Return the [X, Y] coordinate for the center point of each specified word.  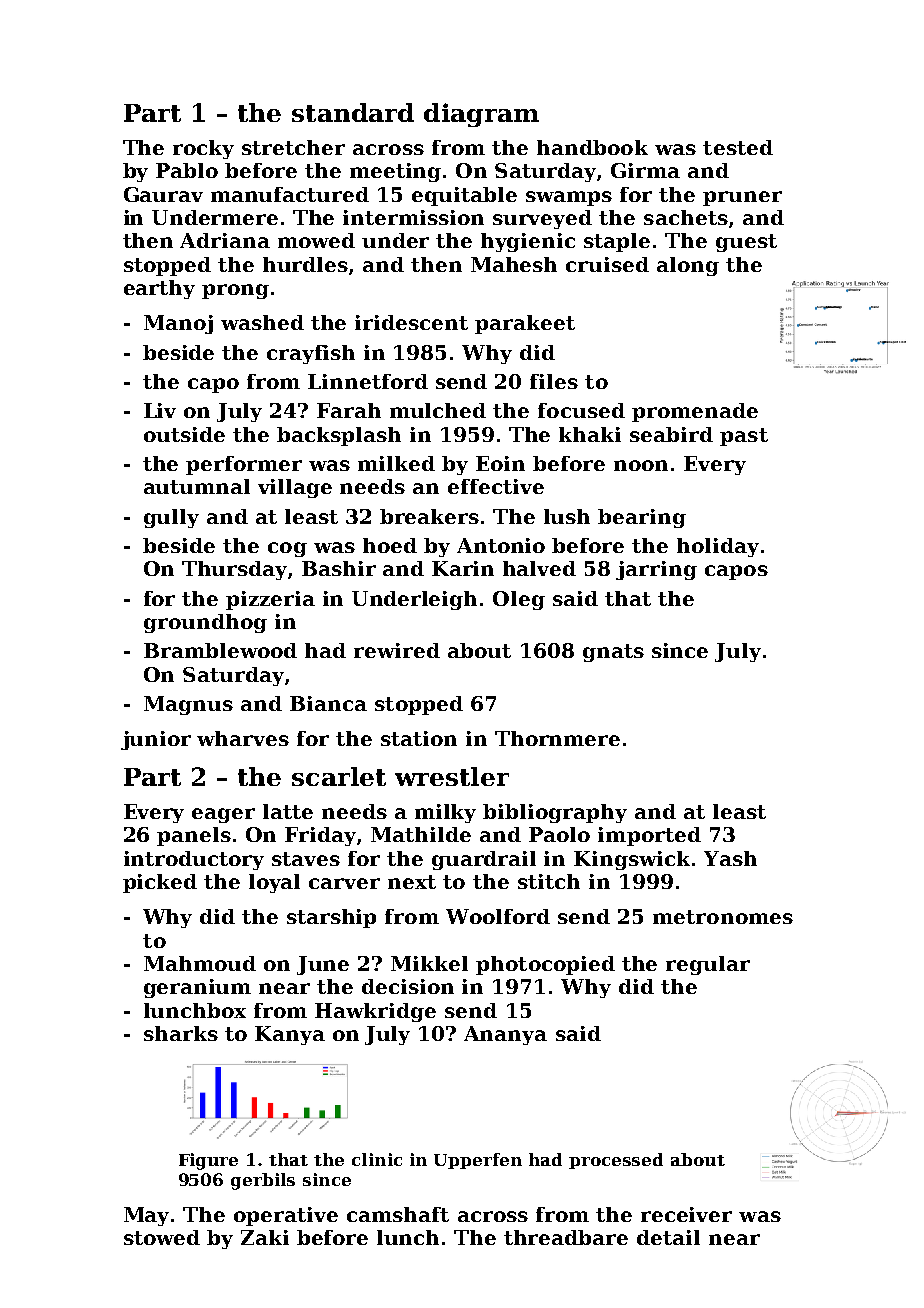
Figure [208, 1161]
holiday [718, 547]
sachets [686, 217]
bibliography [555, 813]
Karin [463, 568]
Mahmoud [200, 963]
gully [171, 518]
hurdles [305, 264]
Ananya [505, 1035]
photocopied [545, 965]
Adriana [225, 240]
